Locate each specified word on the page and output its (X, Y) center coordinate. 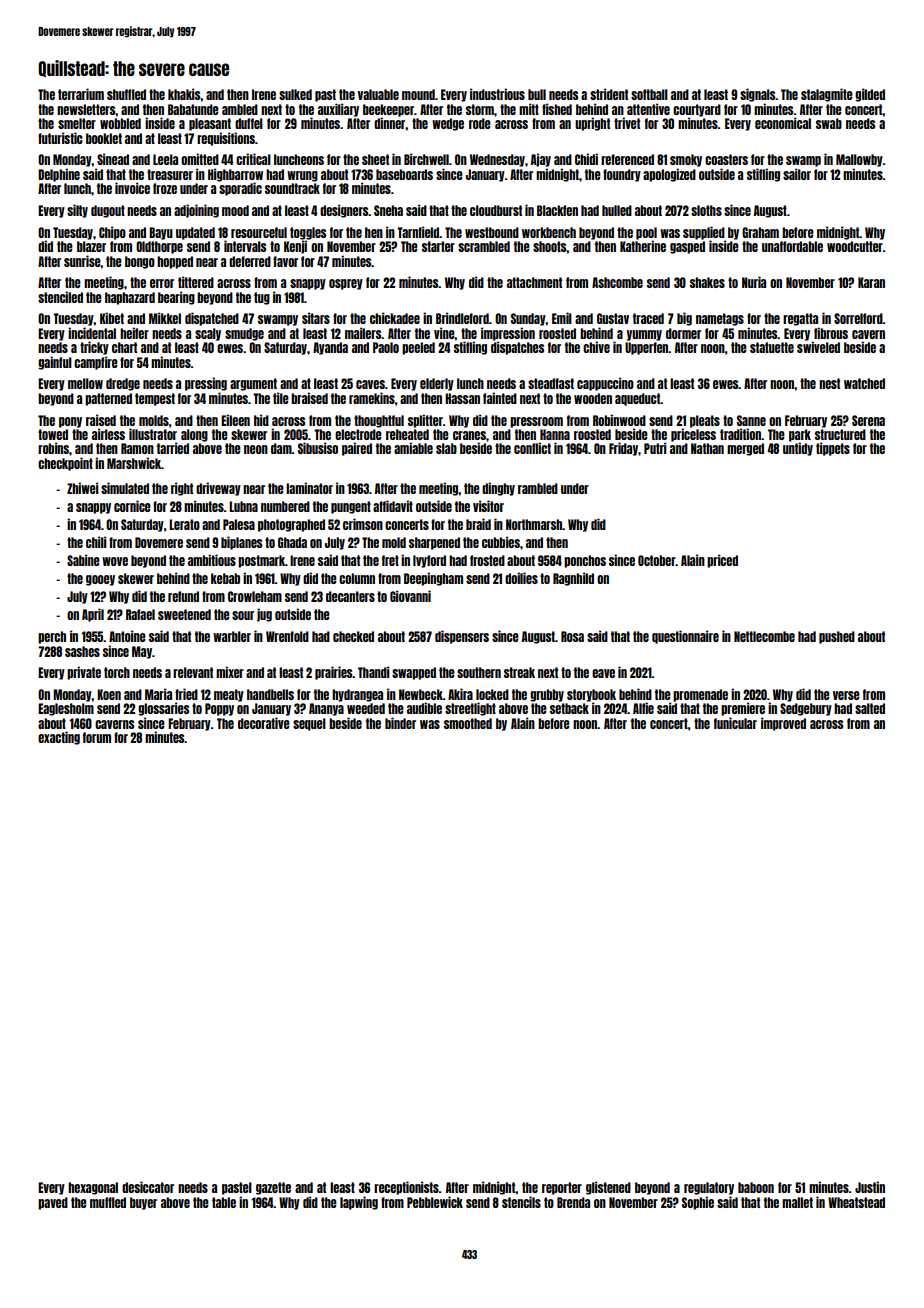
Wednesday (497, 160)
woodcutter (855, 246)
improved (783, 724)
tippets (833, 449)
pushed (837, 637)
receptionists (406, 1188)
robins (53, 448)
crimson (363, 524)
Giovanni (410, 596)
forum (97, 737)
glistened (608, 1188)
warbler (232, 636)
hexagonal (93, 1188)
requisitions (226, 139)
